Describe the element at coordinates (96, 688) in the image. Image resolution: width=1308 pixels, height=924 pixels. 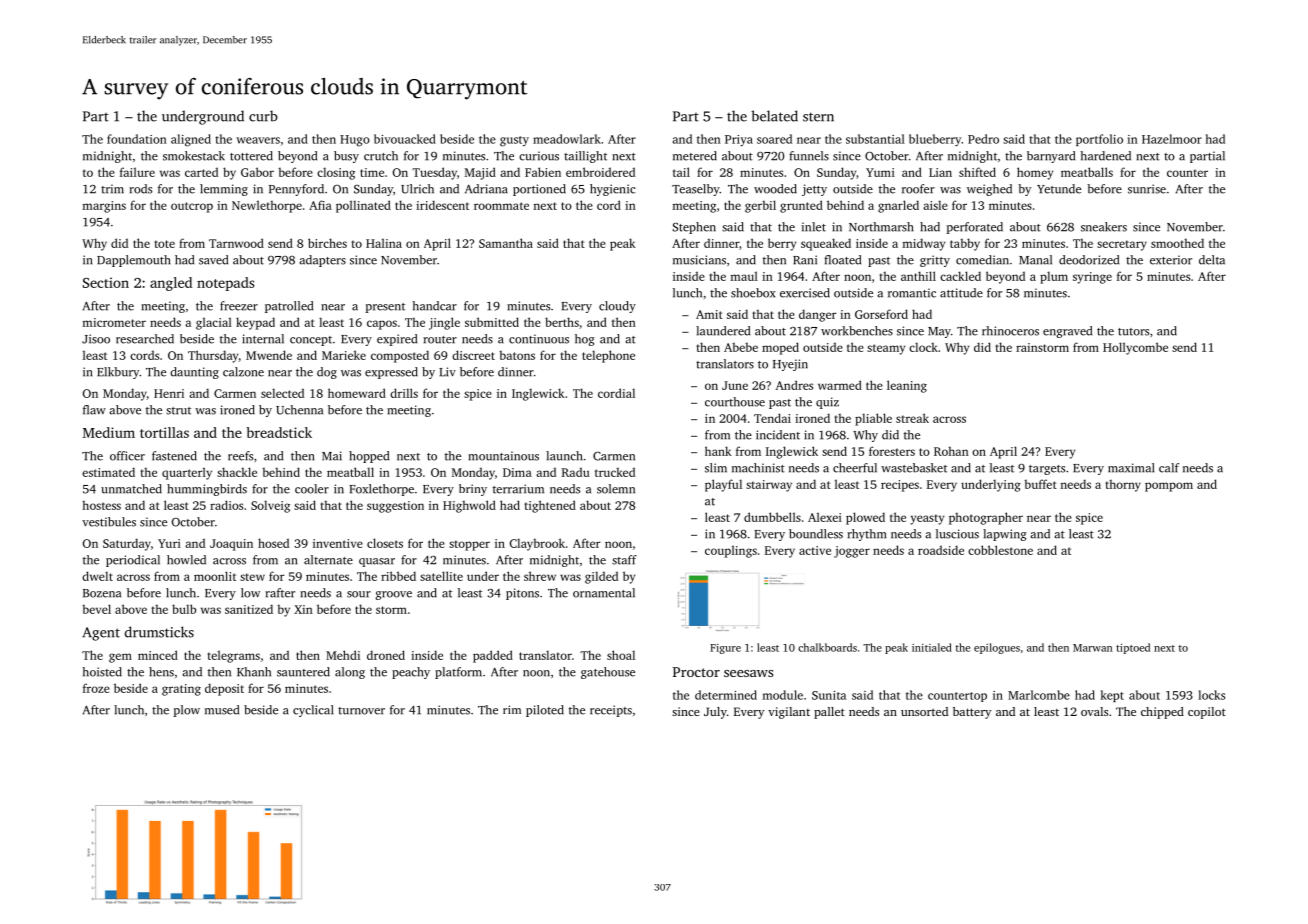
I see `froze` at that location.
